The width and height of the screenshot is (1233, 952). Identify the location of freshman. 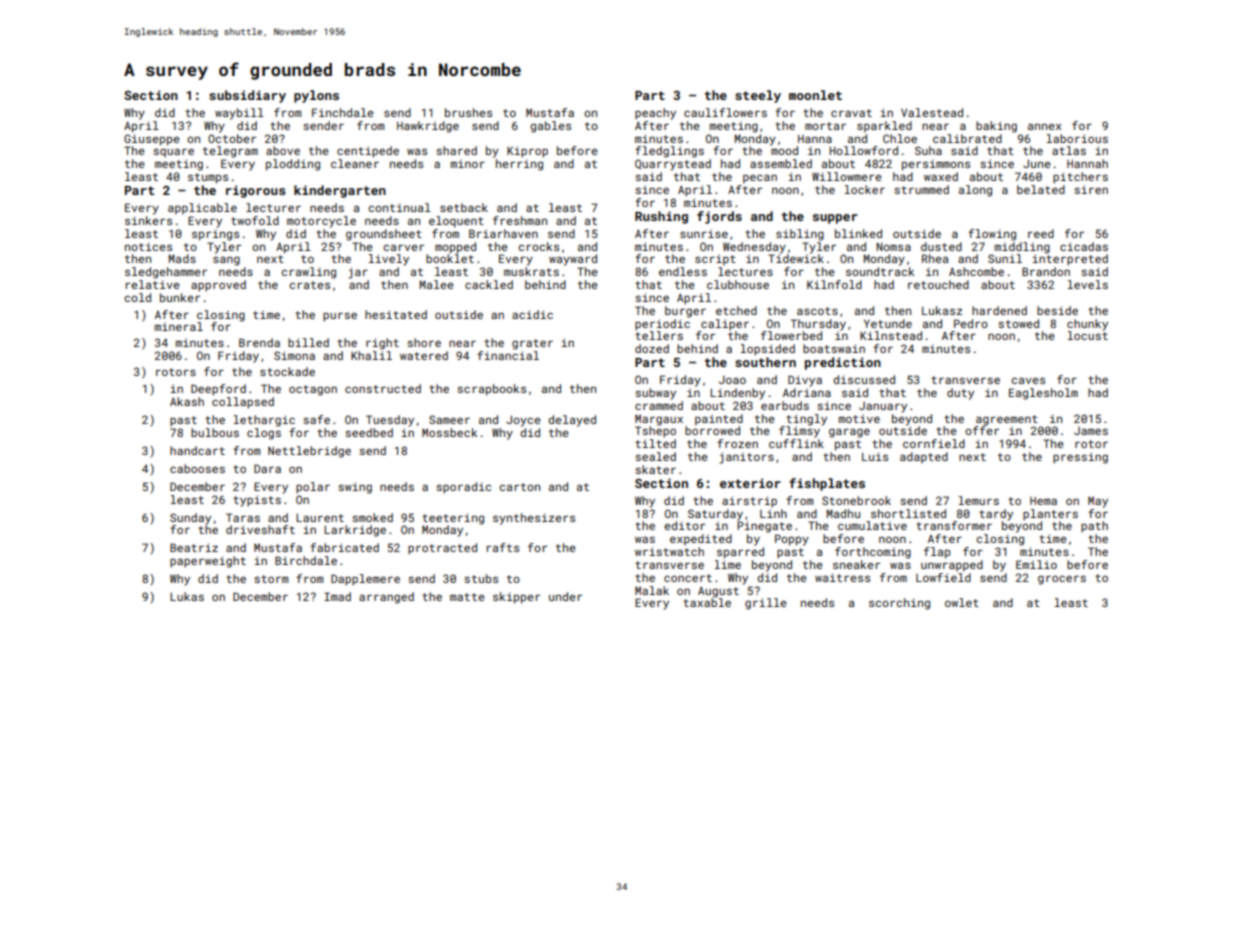
(520, 220).
